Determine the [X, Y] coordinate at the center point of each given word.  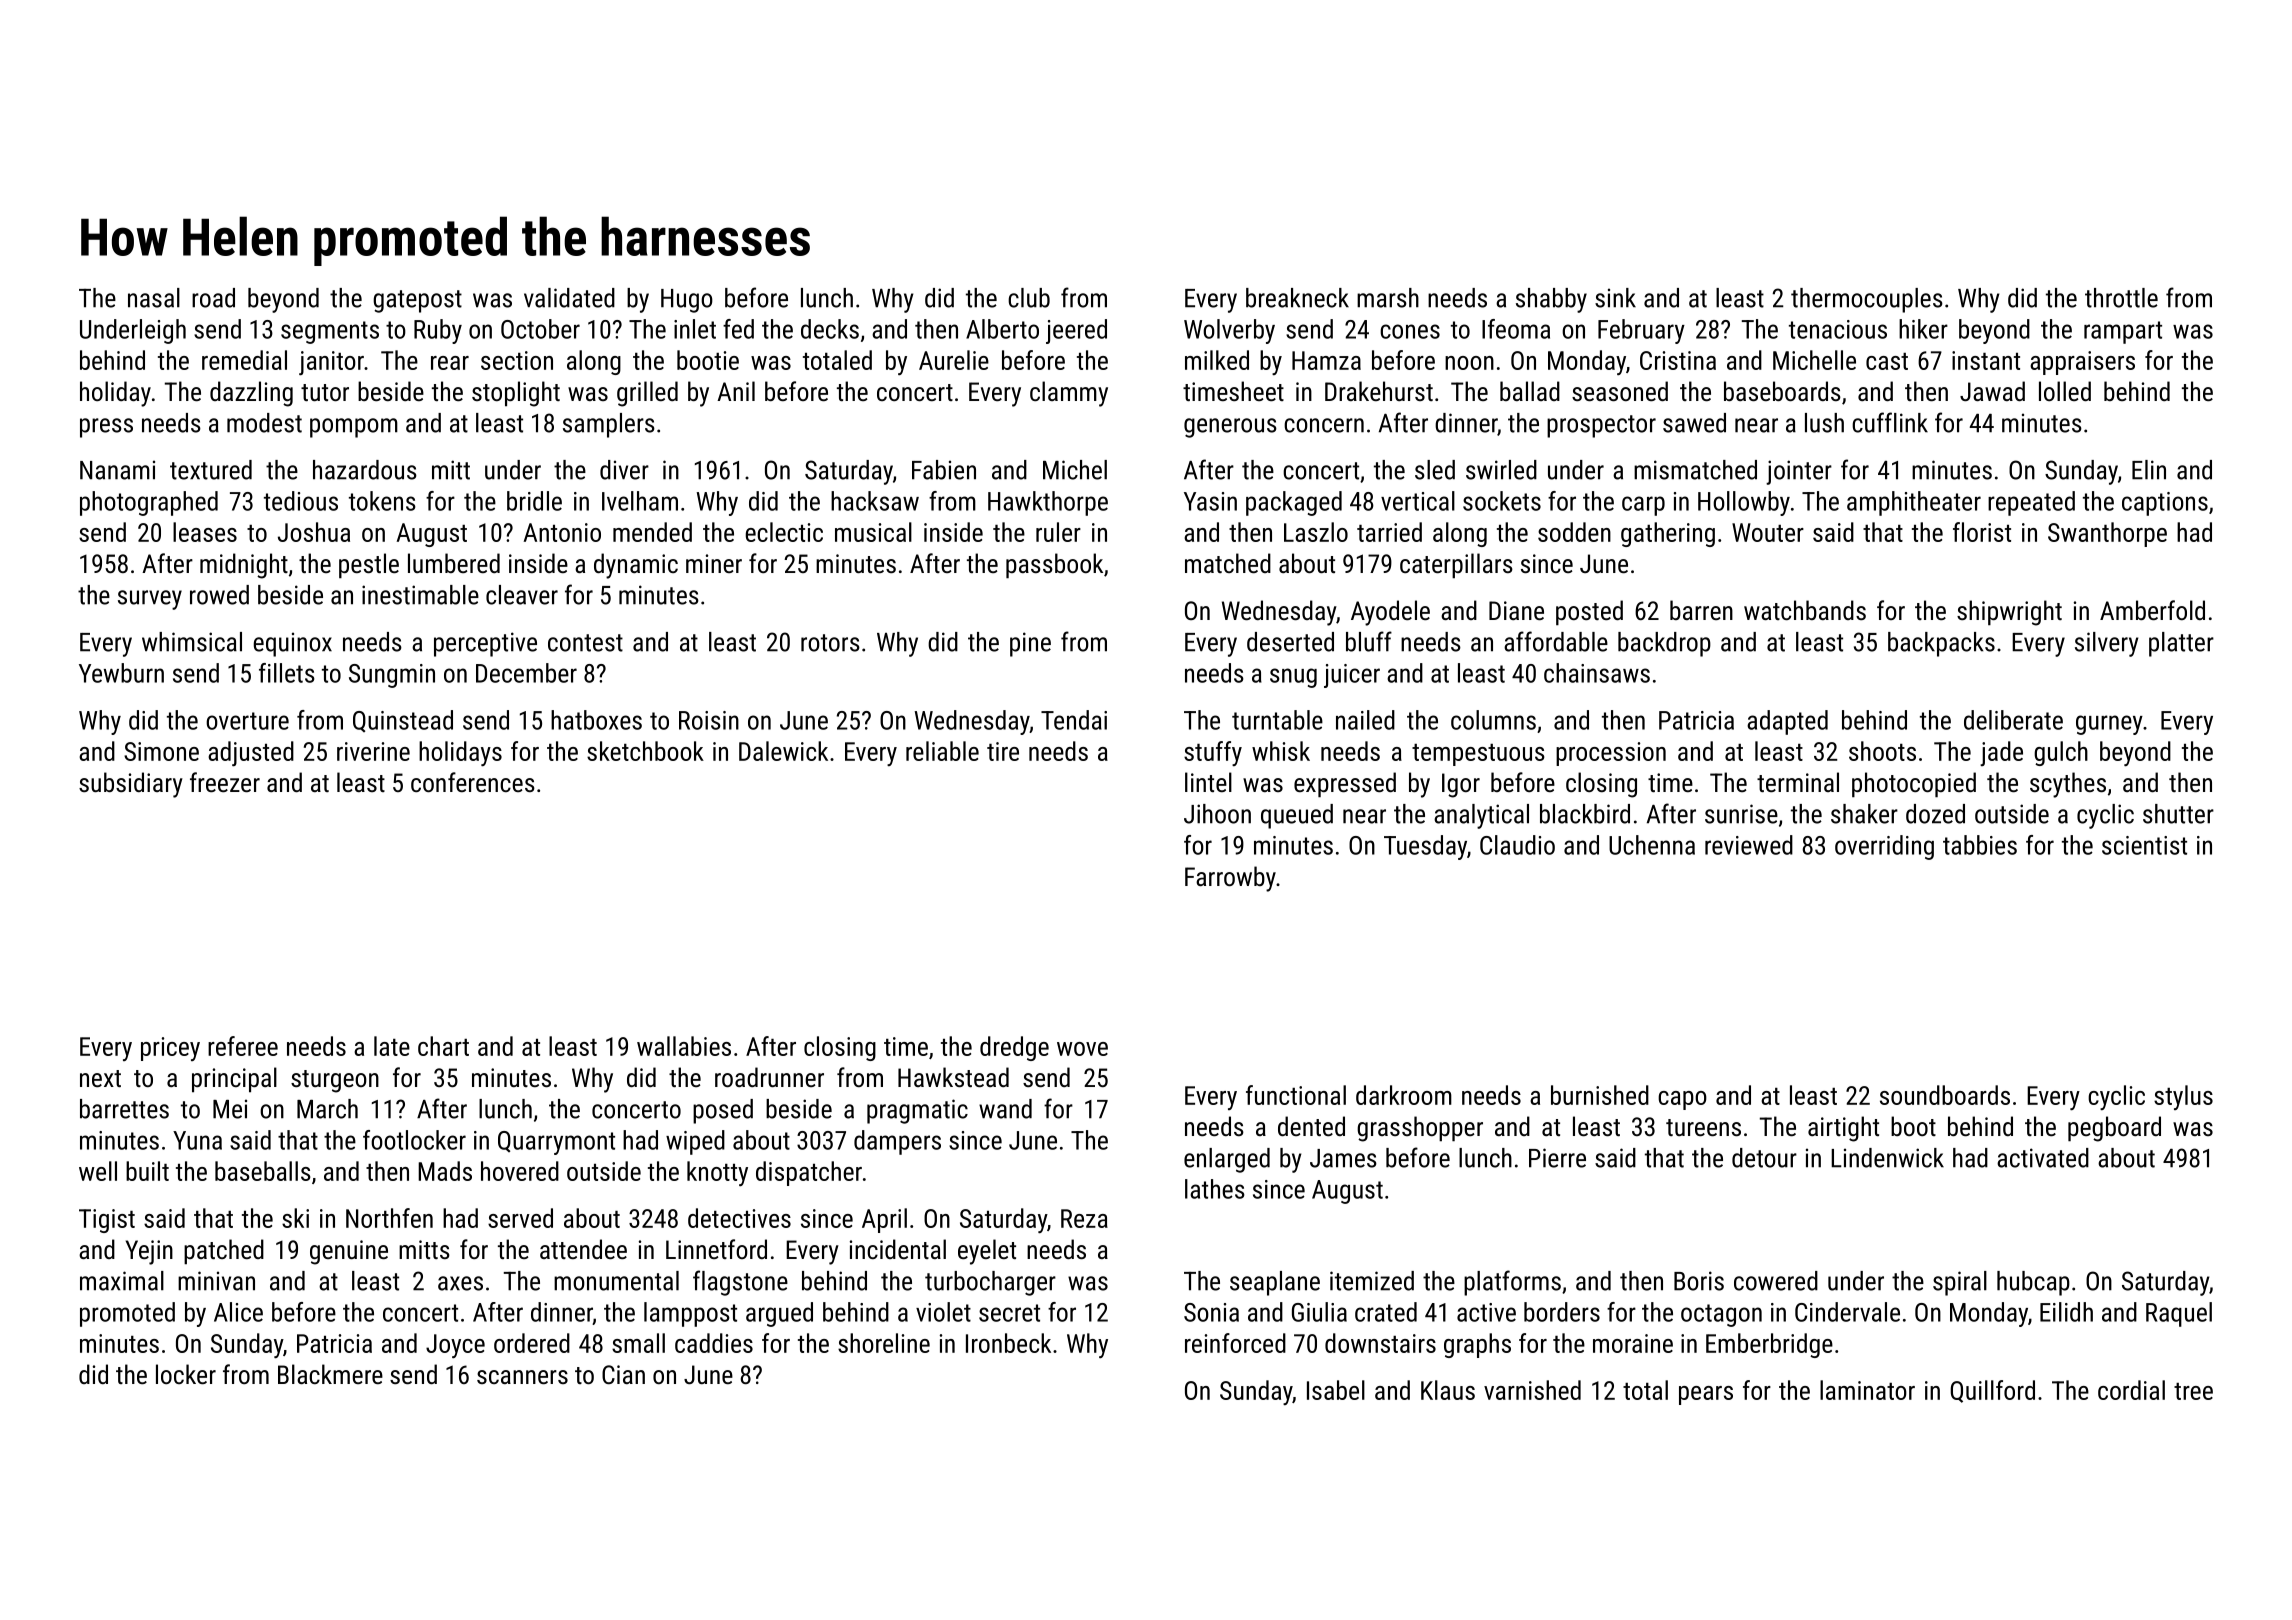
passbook [1054, 566]
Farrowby [1230, 879]
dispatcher [809, 1173]
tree [2193, 1391]
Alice [238, 1312]
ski [295, 1218]
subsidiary [131, 785]
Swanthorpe [2107, 534]
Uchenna [1652, 845]
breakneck [1297, 298]
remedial [244, 360]
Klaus [1448, 1390]
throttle [2121, 298]
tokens [382, 501]
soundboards [1945, 1095]
